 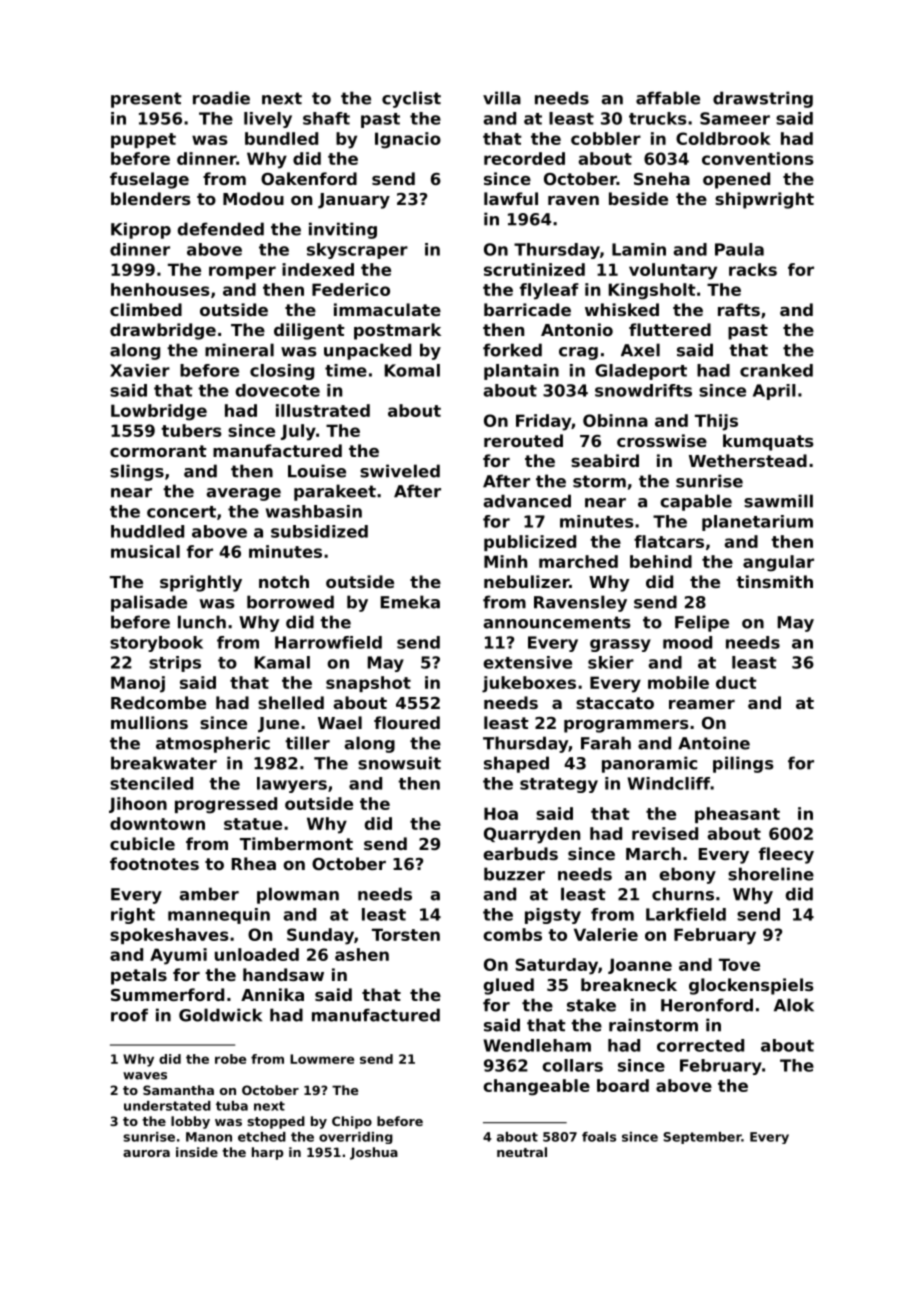 I want to click on drawstring, so click(x=763, y=99).
